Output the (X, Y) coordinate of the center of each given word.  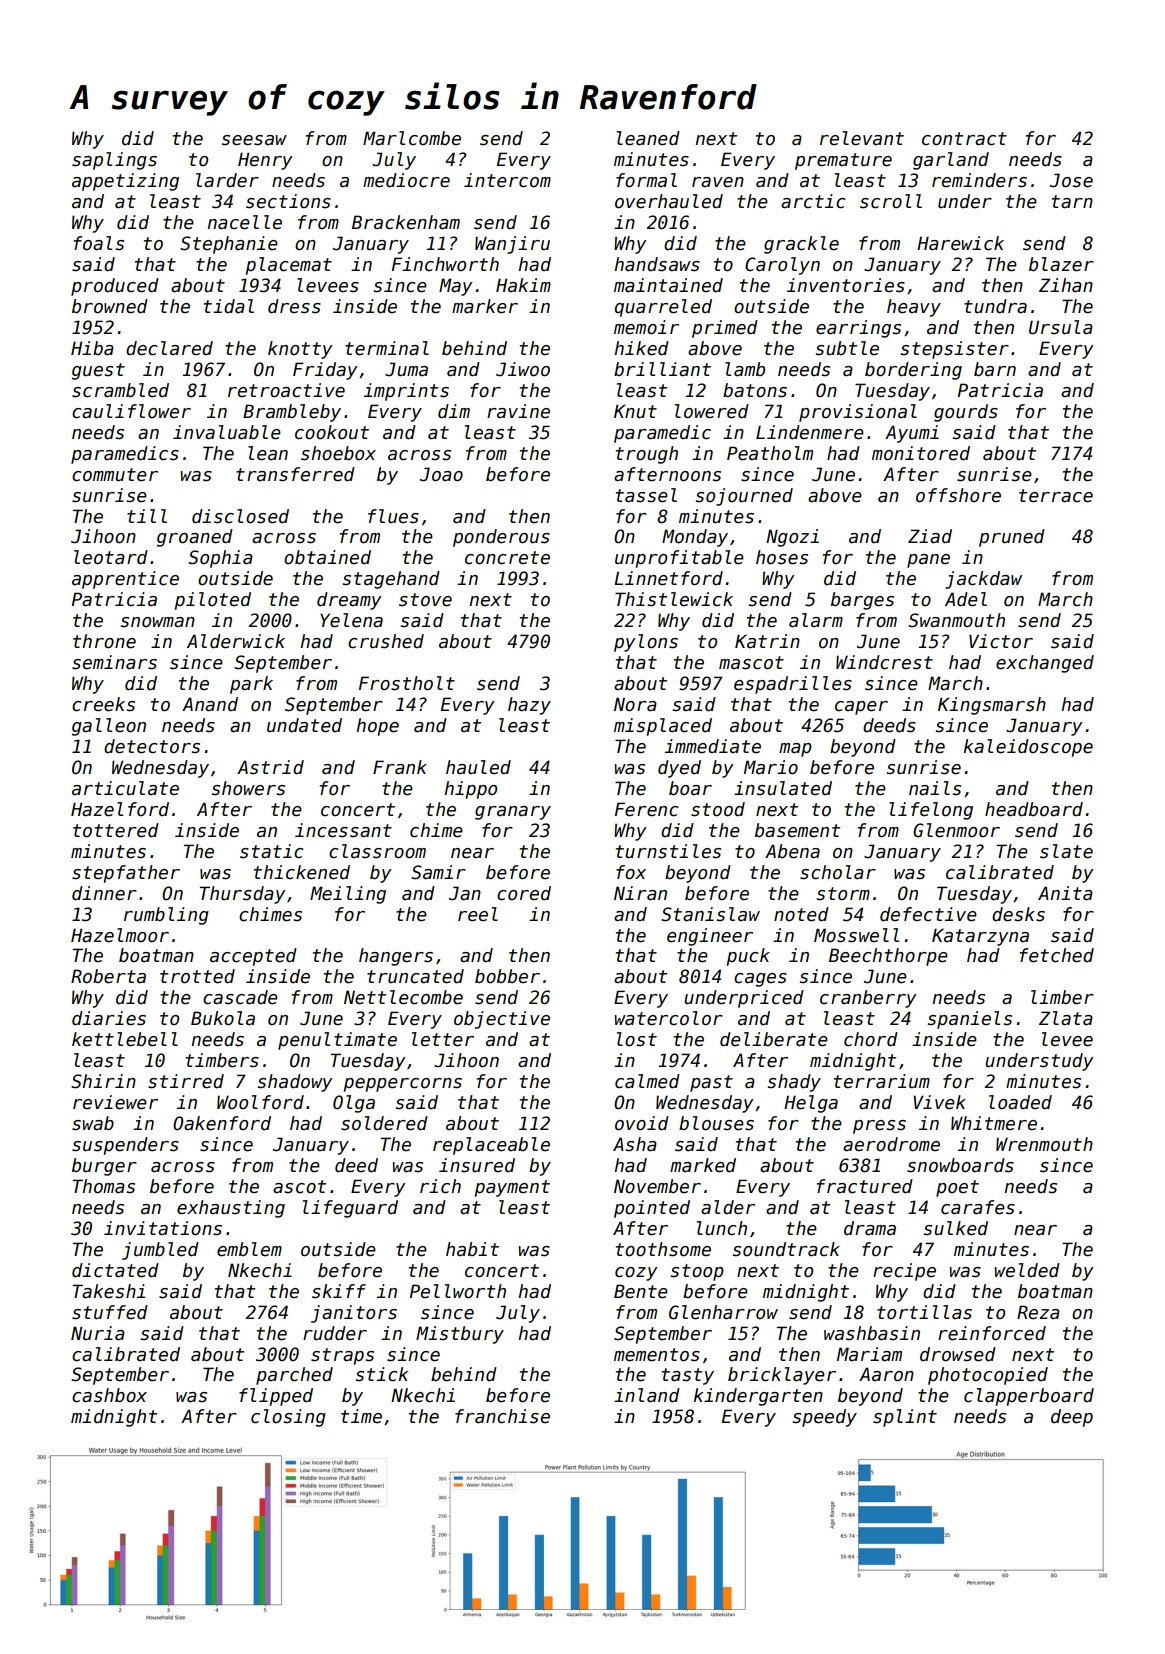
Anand (210, 704)
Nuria (98, 1333)
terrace (1056, 496)
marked (703, 1165)
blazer (1061, 264)
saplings (114, 161)
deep (1072, 1418)
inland (647, 1395)
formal (646, 180)
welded (1027, 1270)
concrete (507, 558)
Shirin (103, 1081)
